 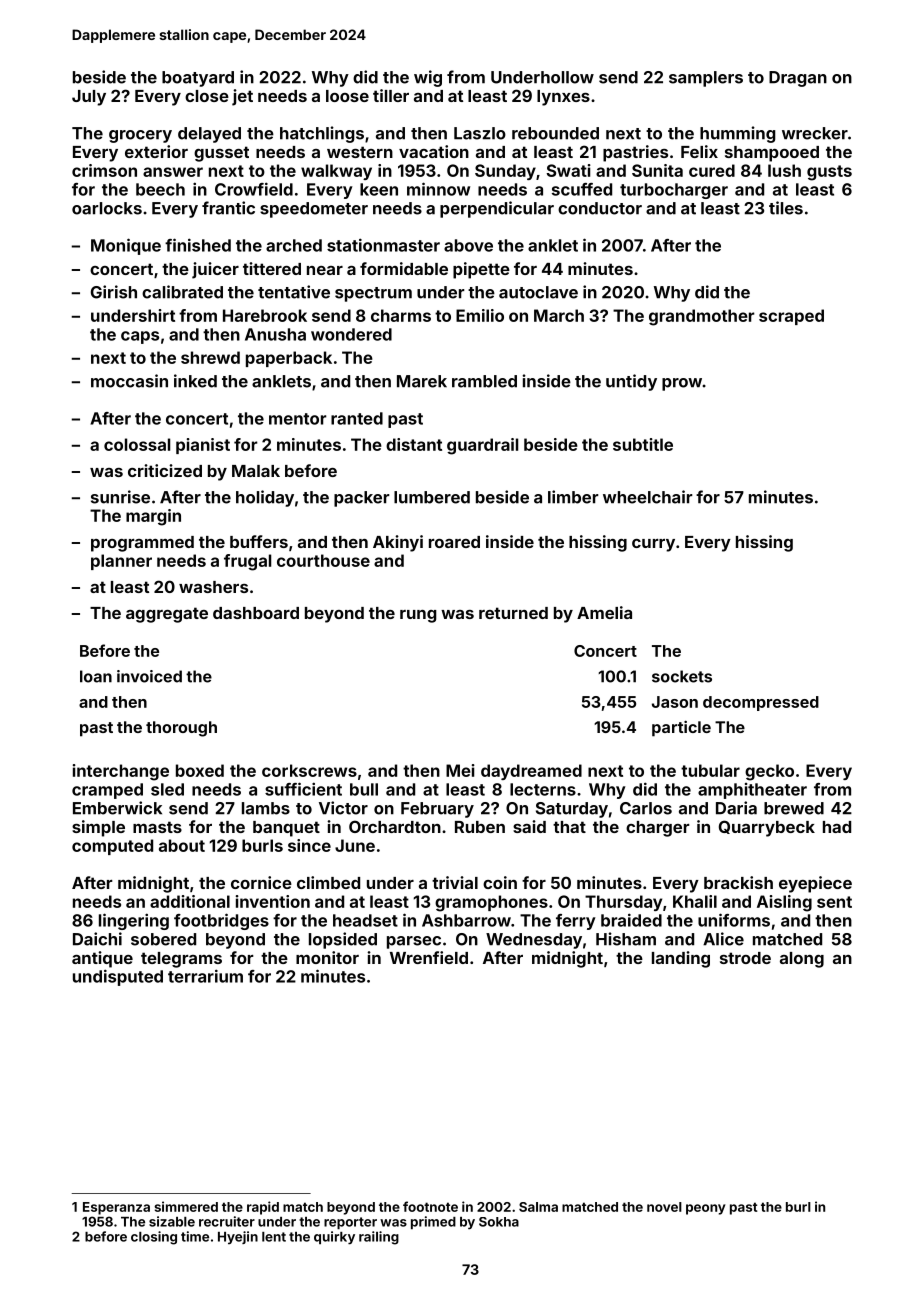 What do you see at coordinates (460, 770) in the page?
I see `Mei` at bounding box center [460, 770].
